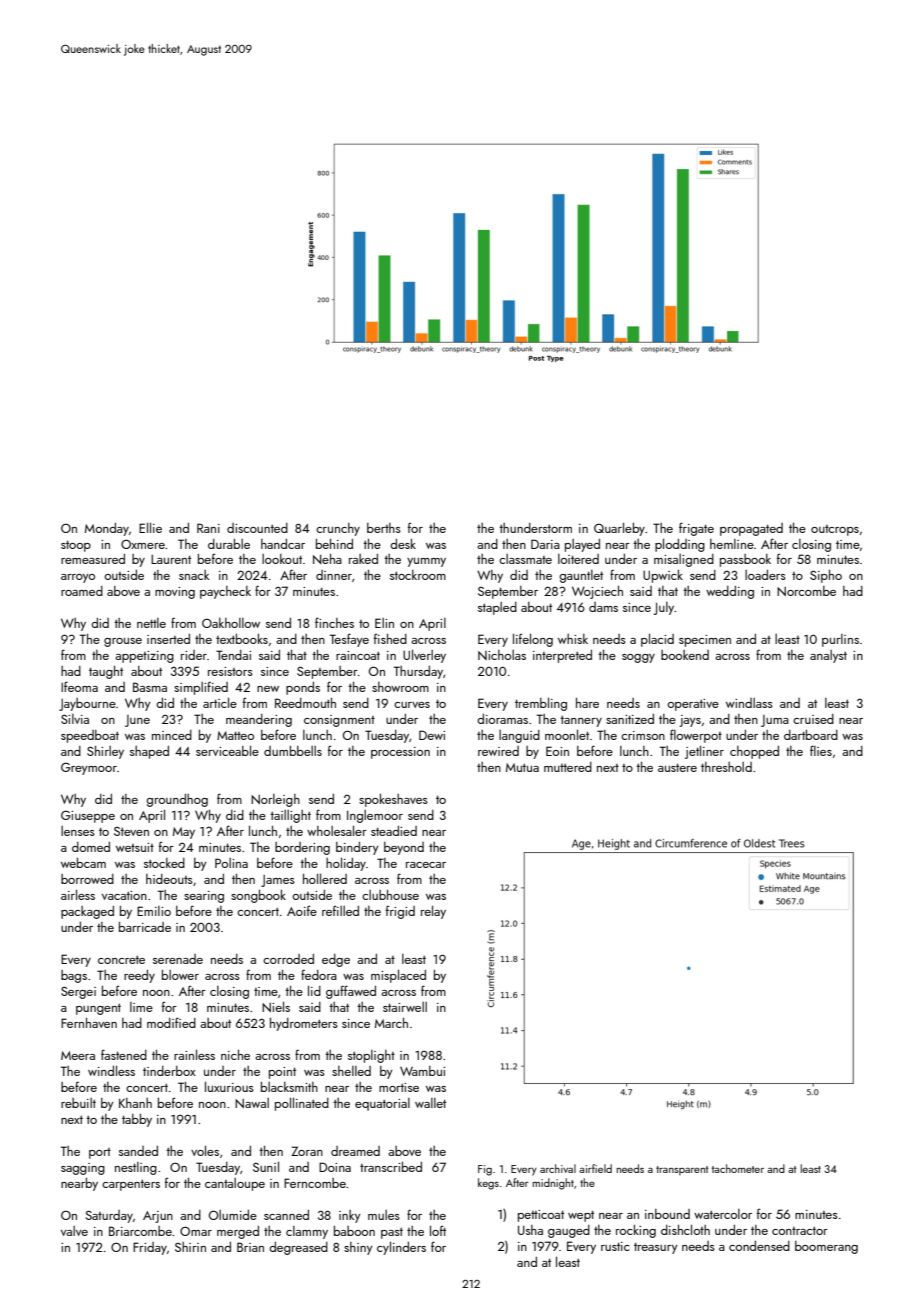 Image resolution: width=924 pixels, height=1308 pixels. What do you see at coordinates (177, 800) in the document?
I see `groundhog` at bounding box center [177, 800].
